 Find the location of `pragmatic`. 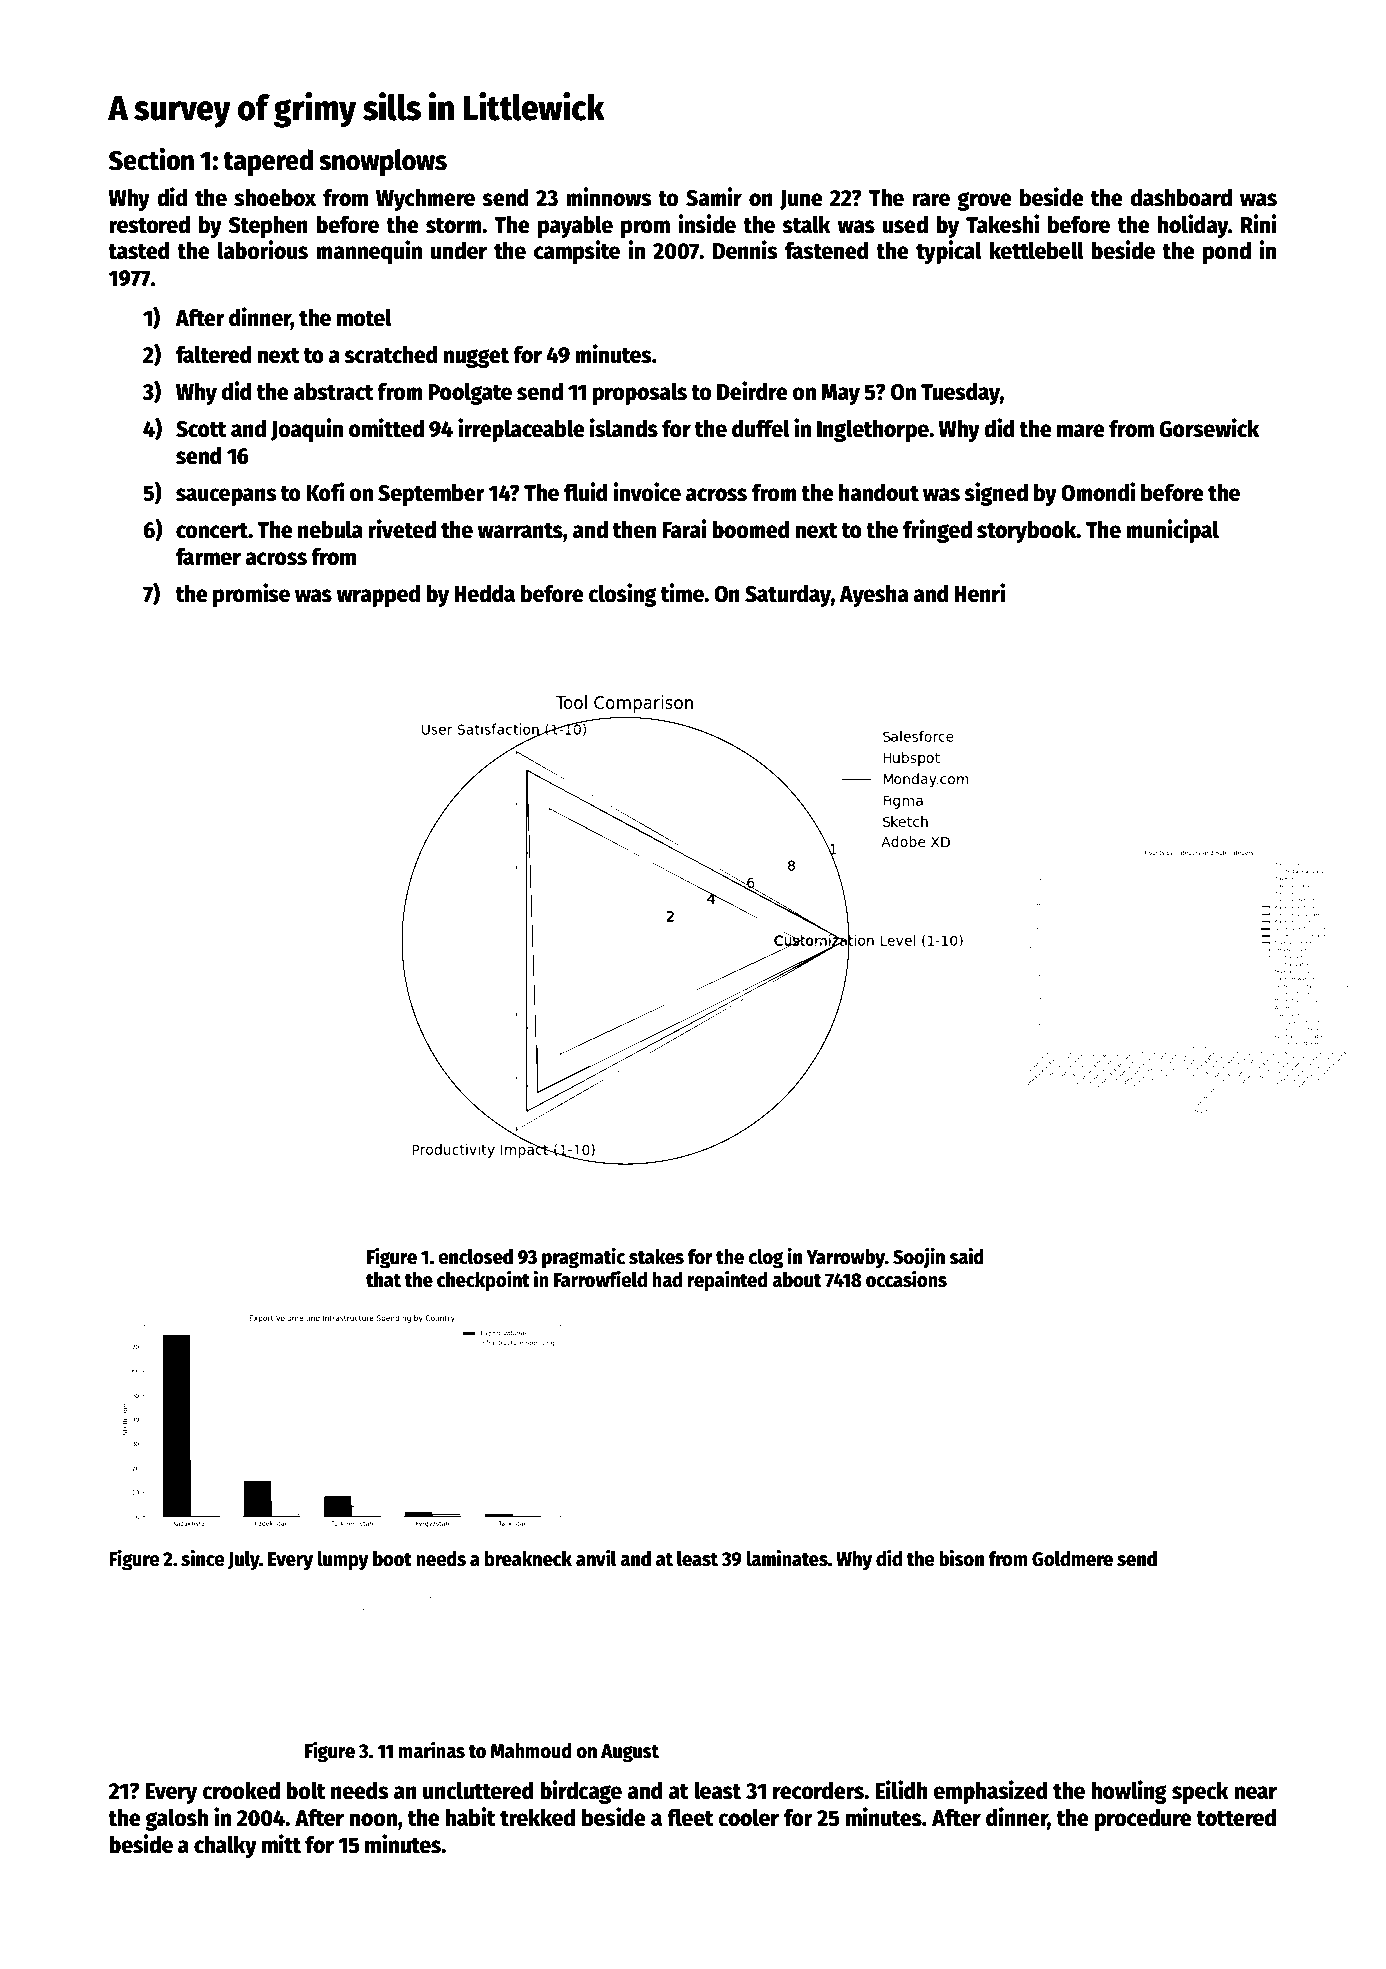

pragmatic is located at coordinates (583, 1258).
